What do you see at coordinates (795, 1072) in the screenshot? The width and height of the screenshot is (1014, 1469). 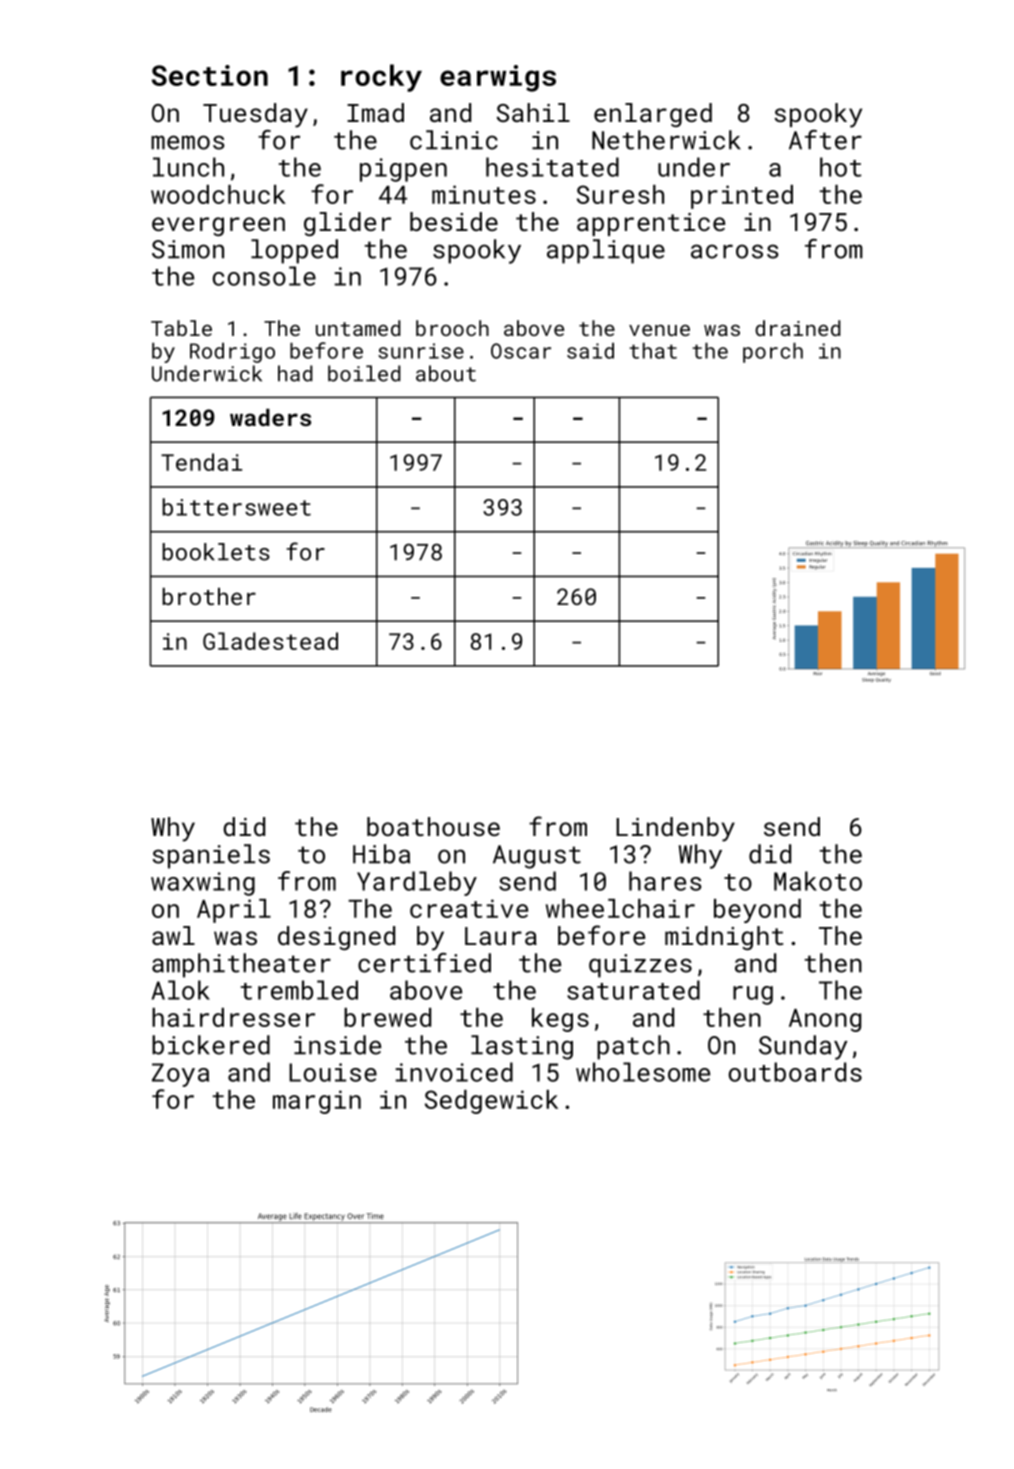 I see `outboards` at bounding box center [795, 1072].
